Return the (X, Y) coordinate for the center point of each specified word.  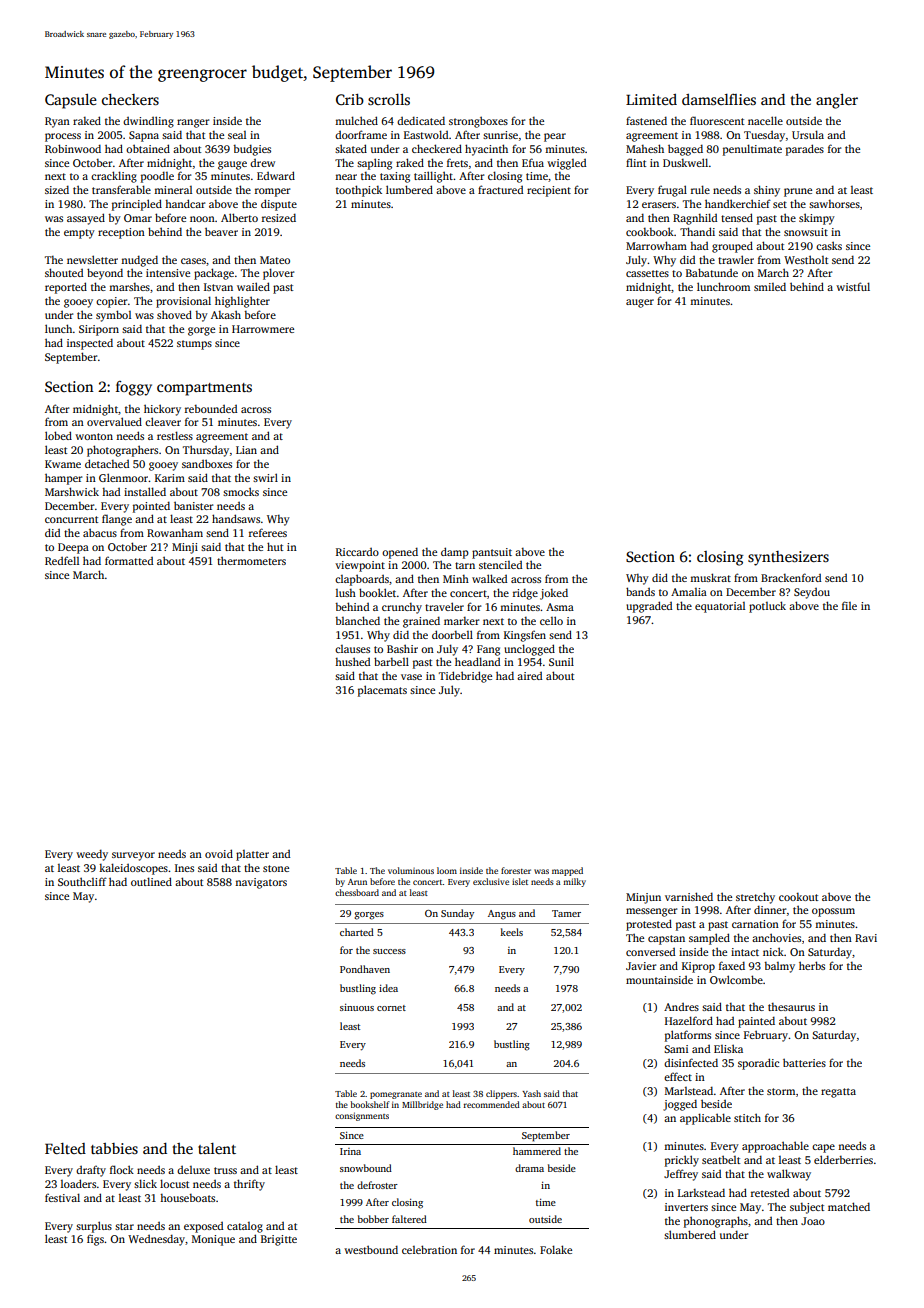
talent (217, 1148)
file (849, 605)
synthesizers (788, 558)
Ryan (57, 122)
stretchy (755, 898)
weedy (92, 855)
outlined (151, 881)
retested (770, 1193)
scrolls (389, 99)
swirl (265, 477)
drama (529, 1168)
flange (117, 520)
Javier (641, 966)
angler (837, 101)
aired (529, 676)
